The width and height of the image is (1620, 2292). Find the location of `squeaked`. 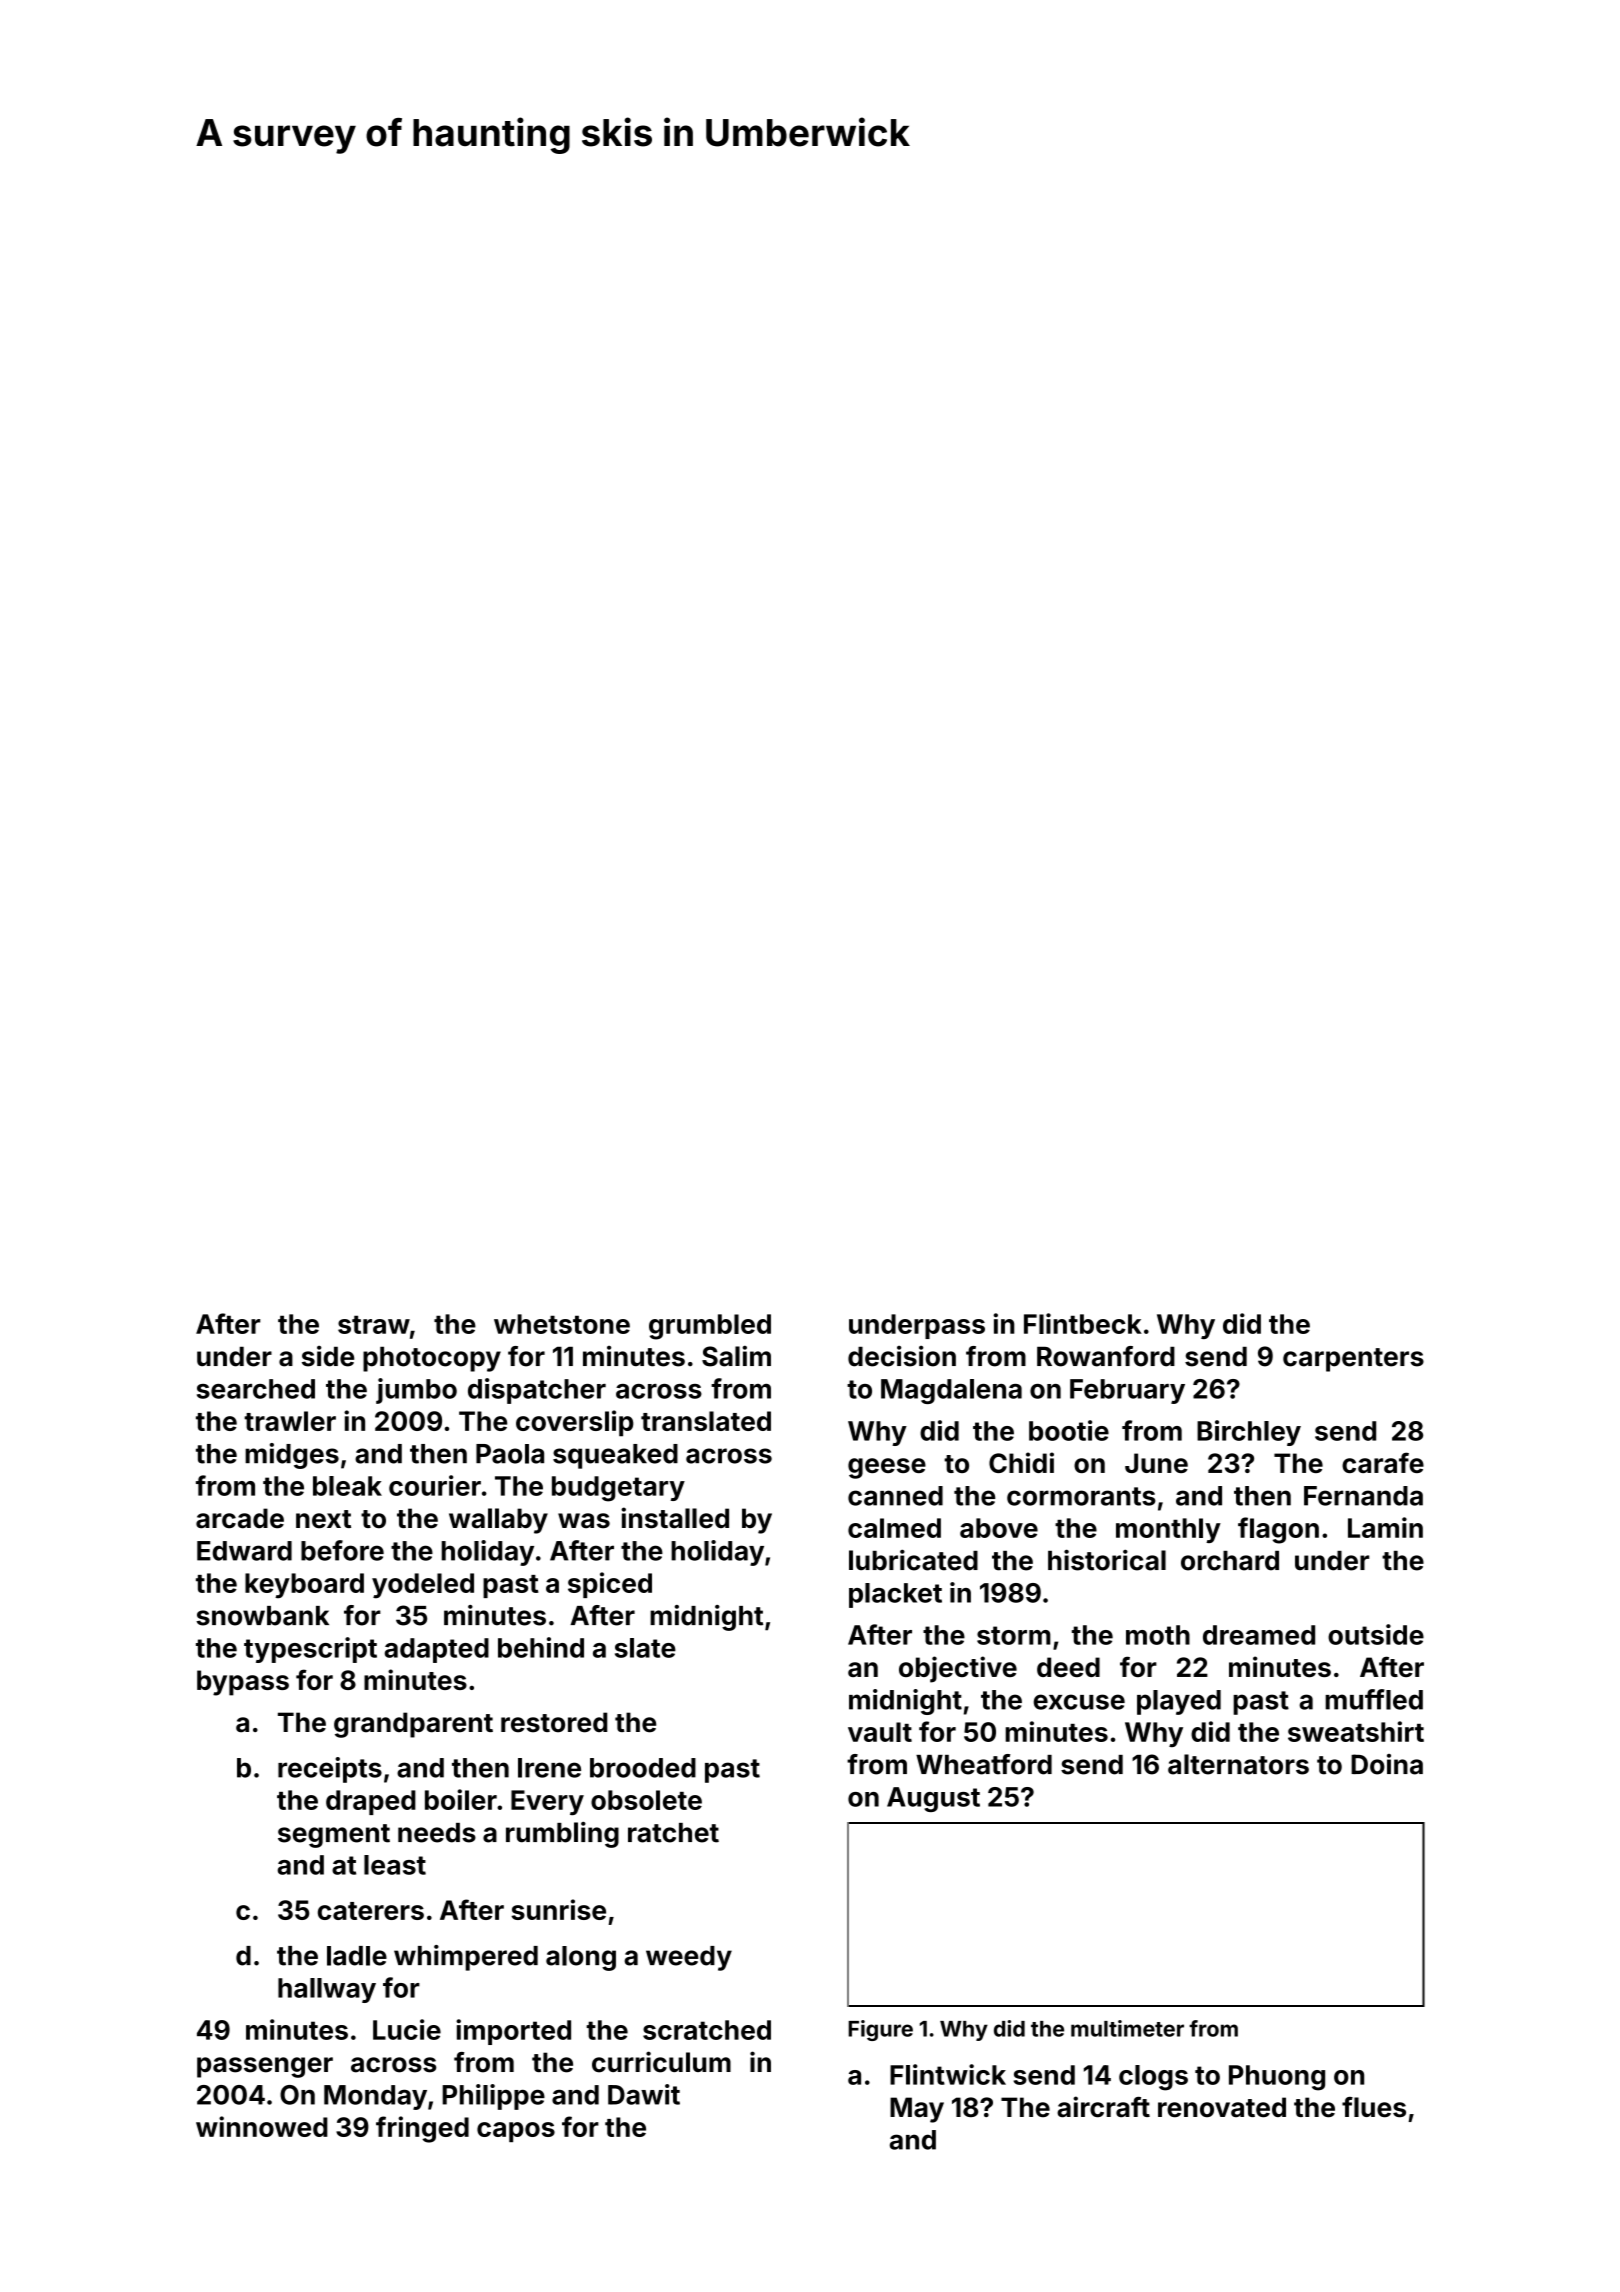

squeaked is located at coordinates (615, 1456).
